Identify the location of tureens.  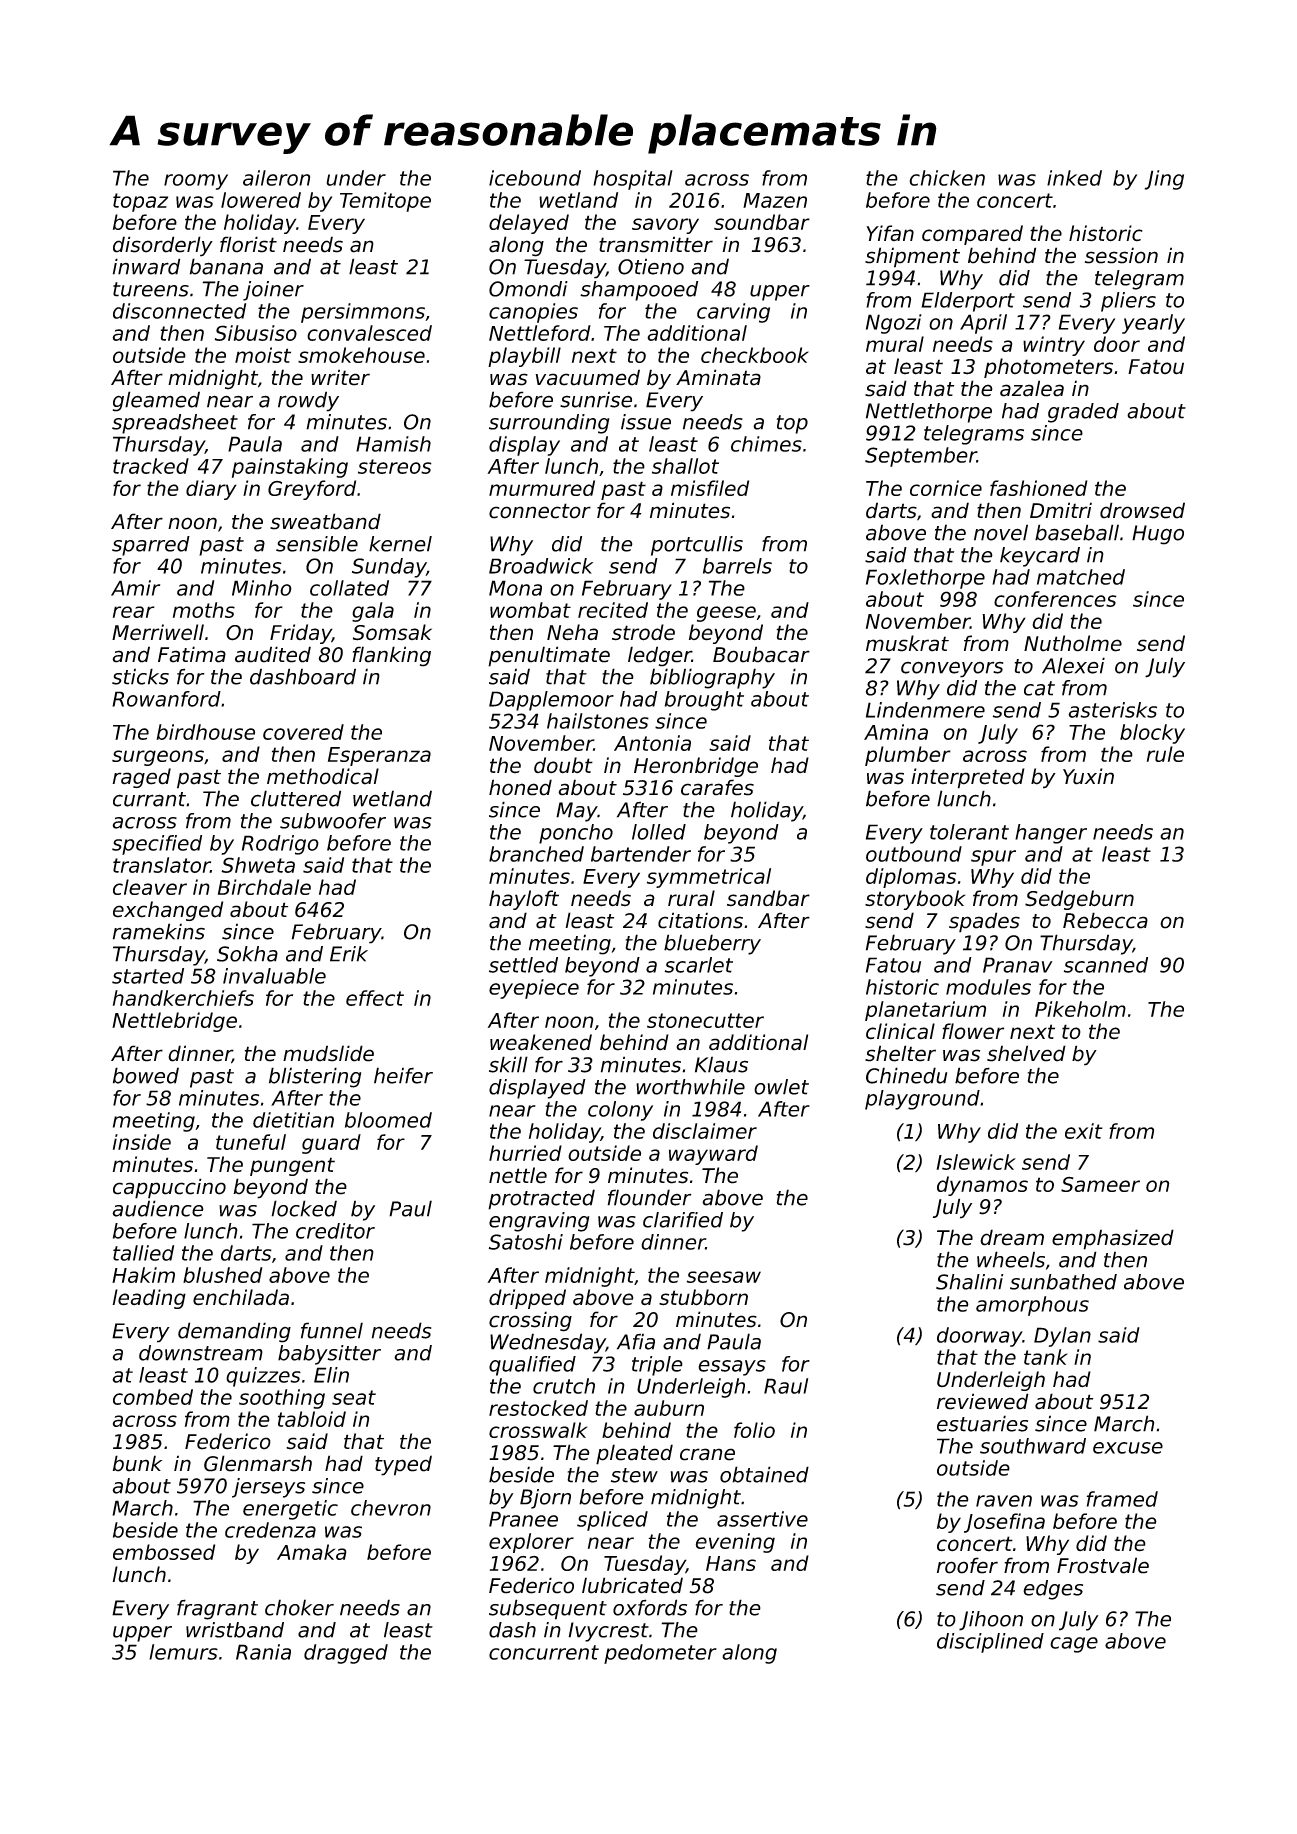
(151, 289).
